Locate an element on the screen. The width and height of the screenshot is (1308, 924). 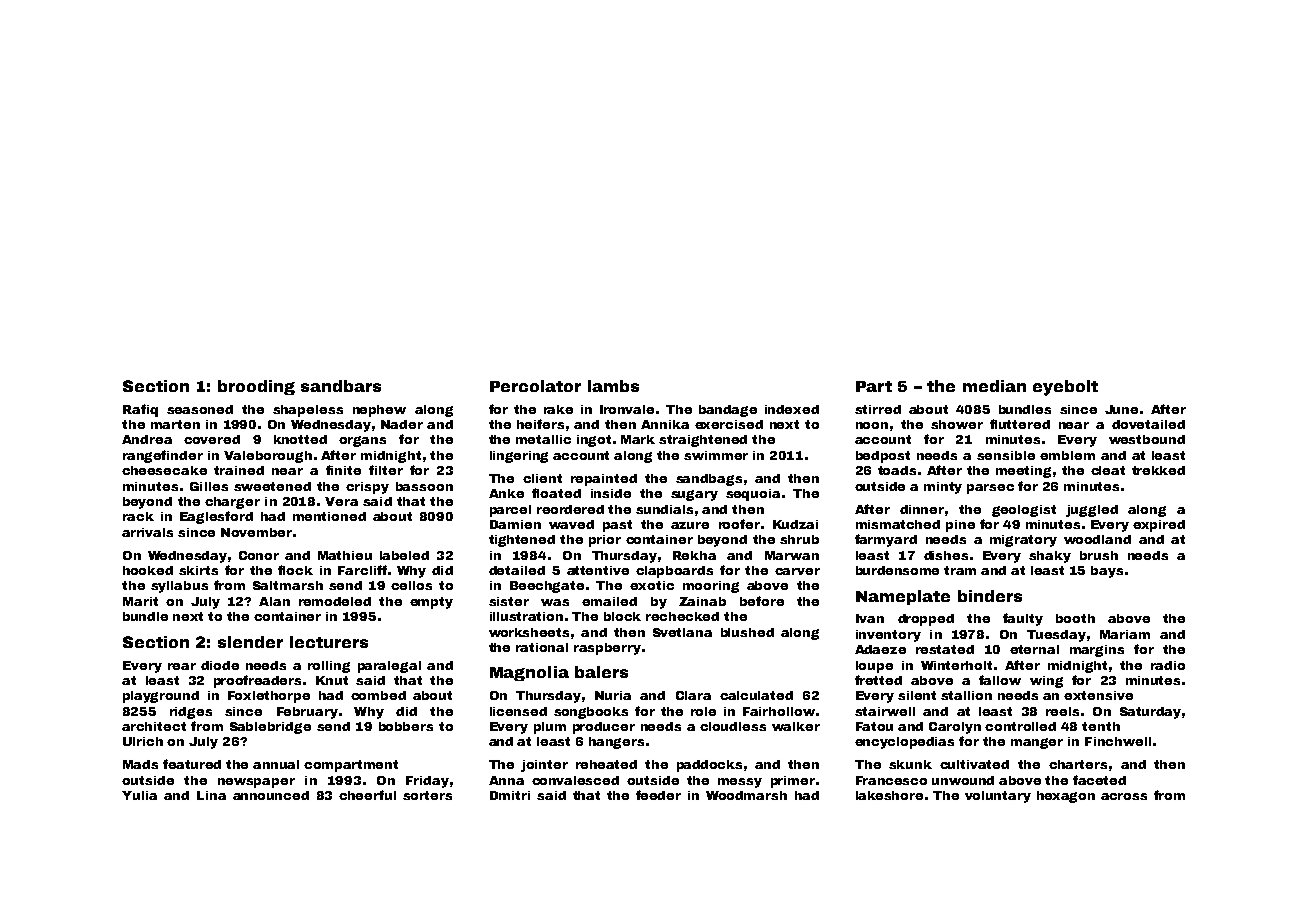
Nuria is located at coordinates (613, 695).
